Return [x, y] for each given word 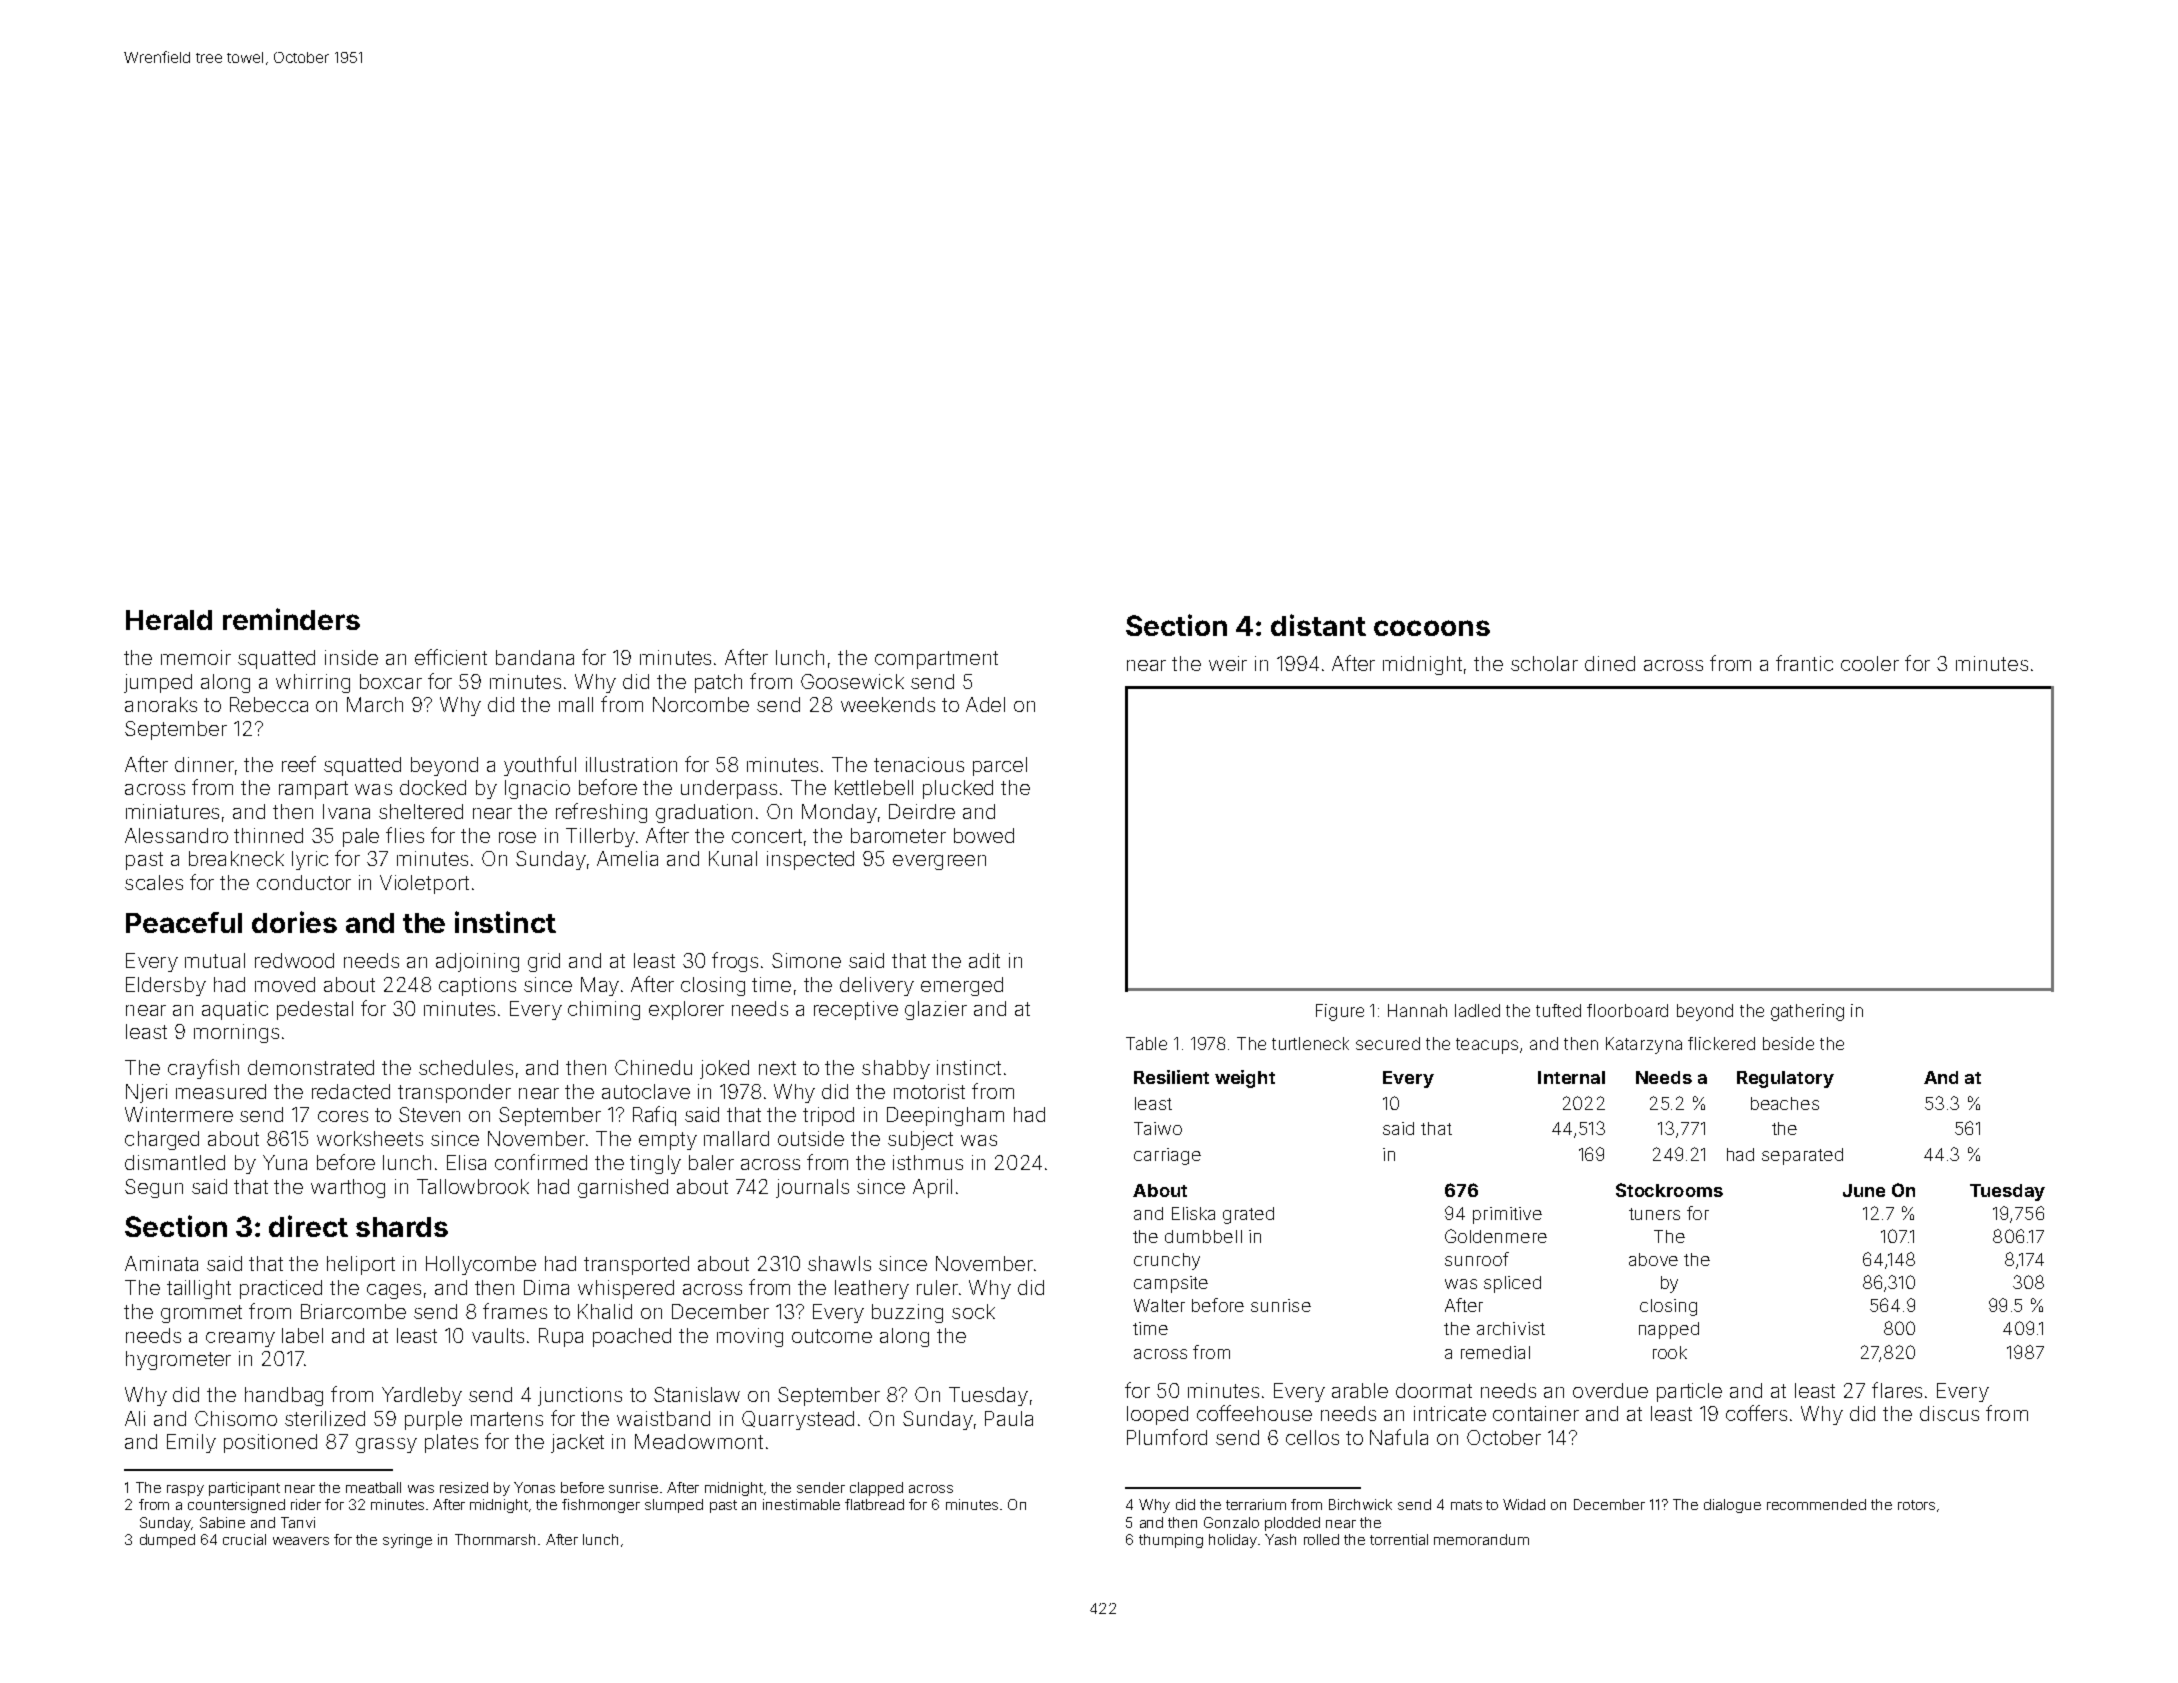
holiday [1233, 1541]
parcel [1000, 766]
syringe [407, 1541]
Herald [169, 620]
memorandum [1481, 1539]
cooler [1870, 663]
